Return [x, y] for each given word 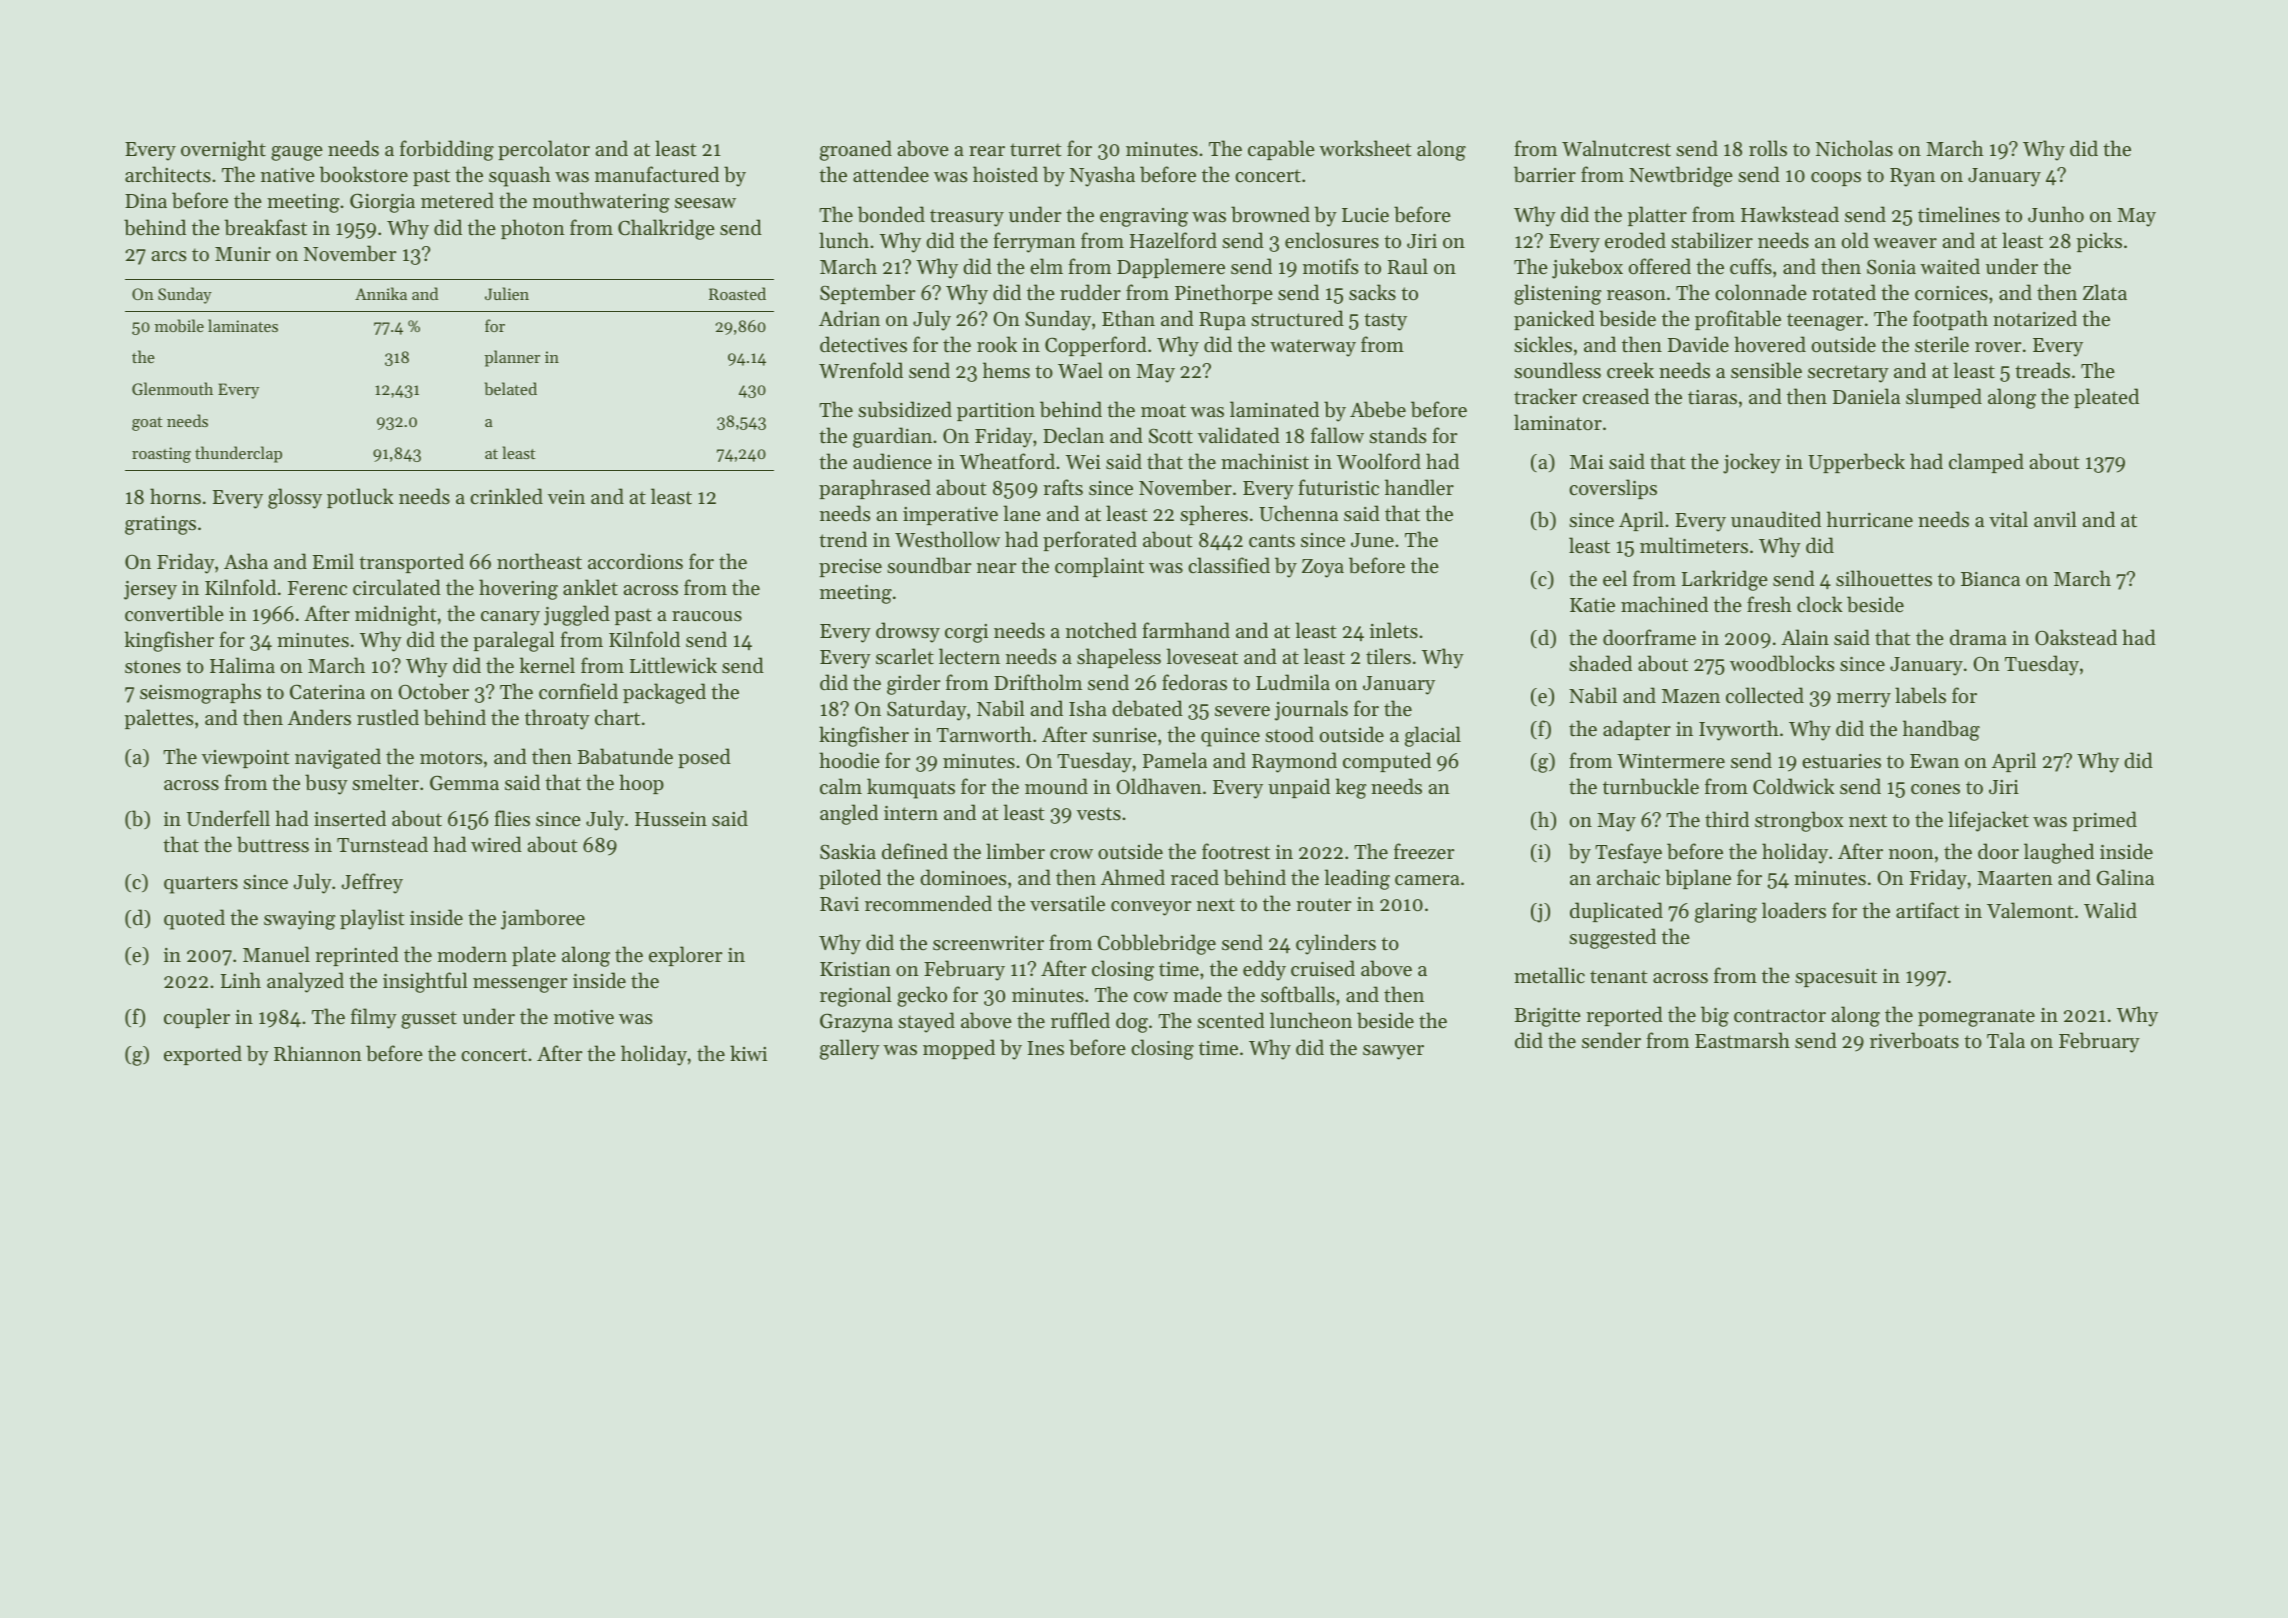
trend [843, 539]
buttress [273, 844]
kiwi [748, 1053]
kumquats [911, 788]
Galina [2125, 877]
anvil [2055, 519]
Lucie [1365, 215]
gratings [160, 525]
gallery [850, 1049]
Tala [2006, 1040]
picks [2099, 242]
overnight [223, 150]
